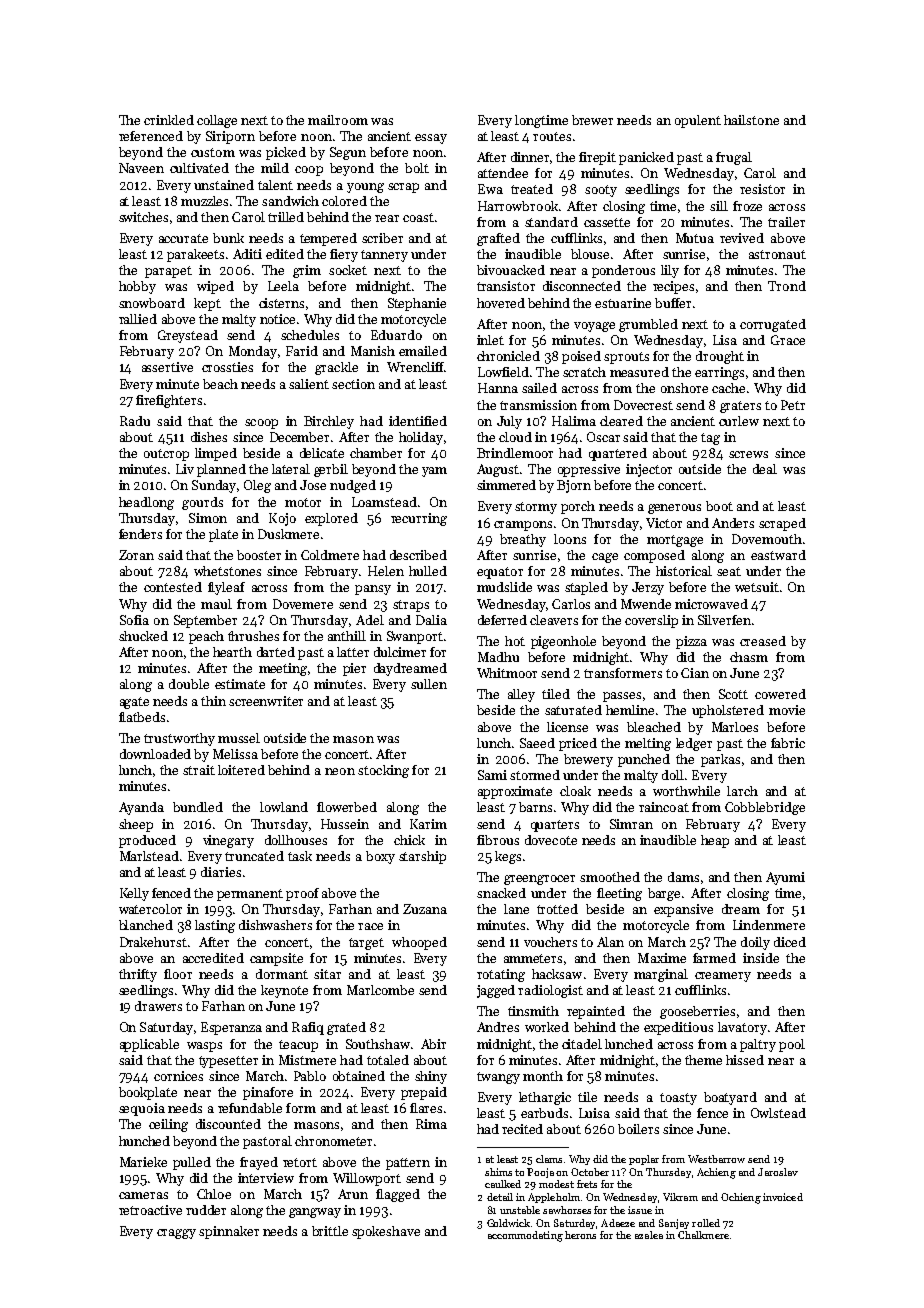  Describe the element at coordinates (155, 754) in the screenshot. I see `downloaded` at that location.
